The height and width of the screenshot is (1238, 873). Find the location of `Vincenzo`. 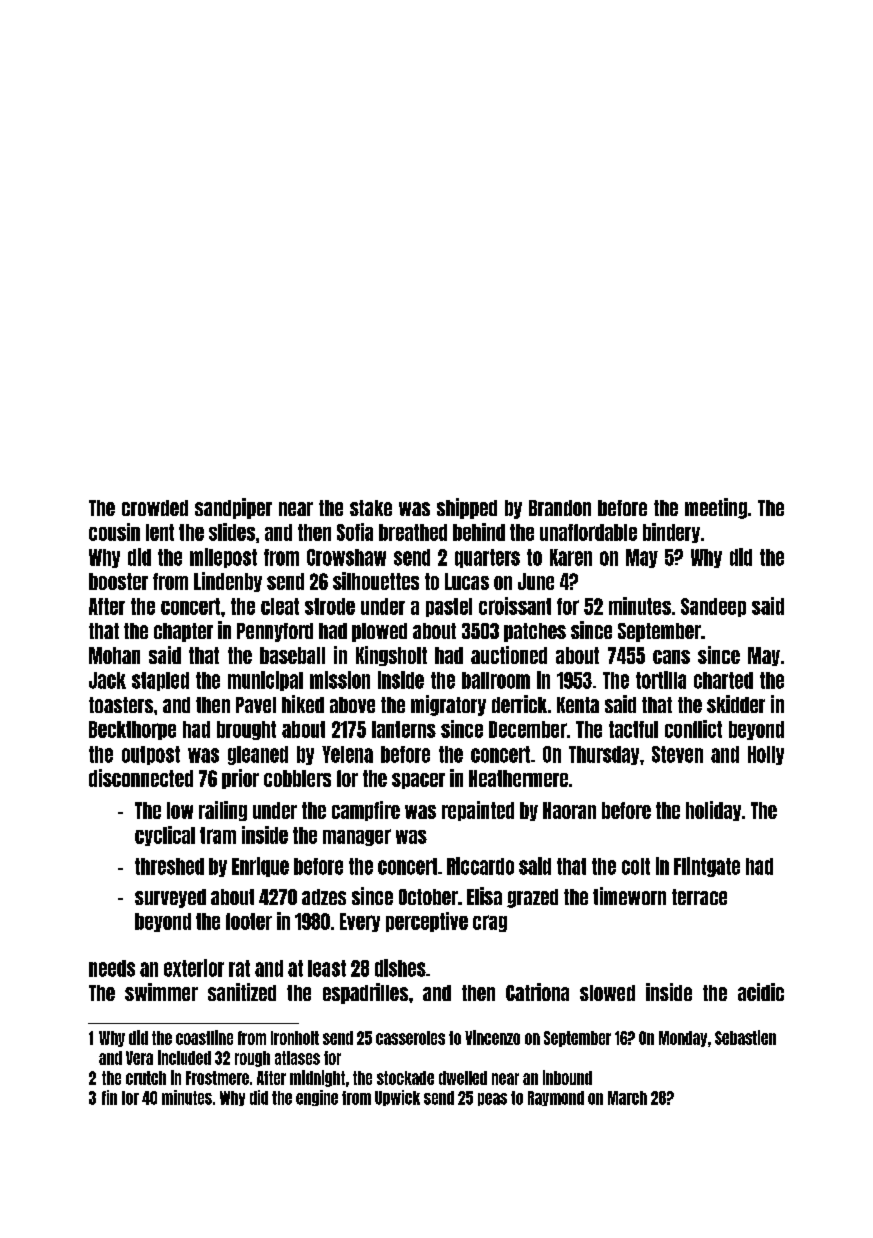

Vincenzo is located at coordinates (492, 1037).
